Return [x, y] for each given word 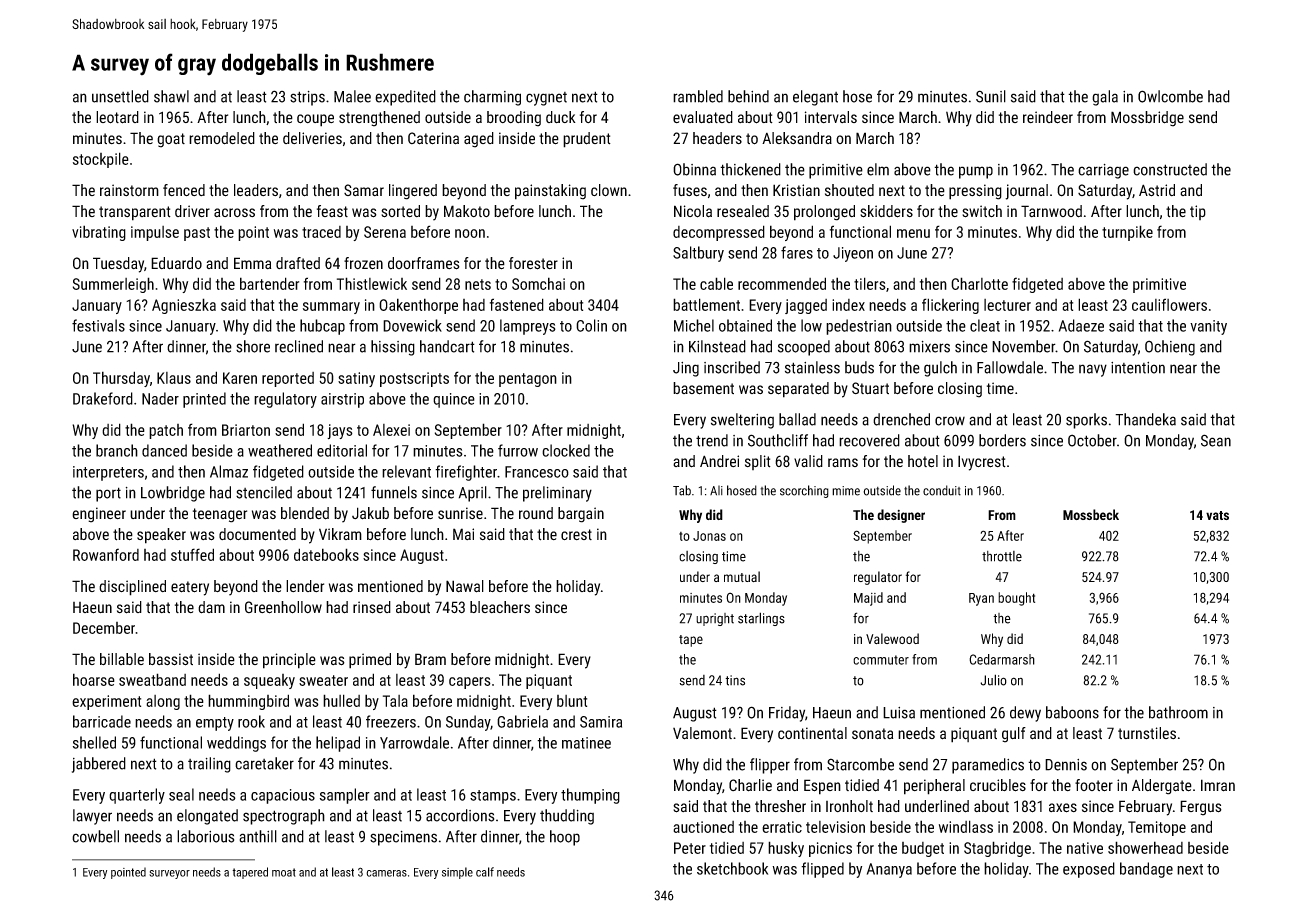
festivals [98, 325]
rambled [698, 96]
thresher [780, 806]
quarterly [137, 796]
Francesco [537, 472]
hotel [923, 461]
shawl [171, 96]
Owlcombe [1170, 96]
